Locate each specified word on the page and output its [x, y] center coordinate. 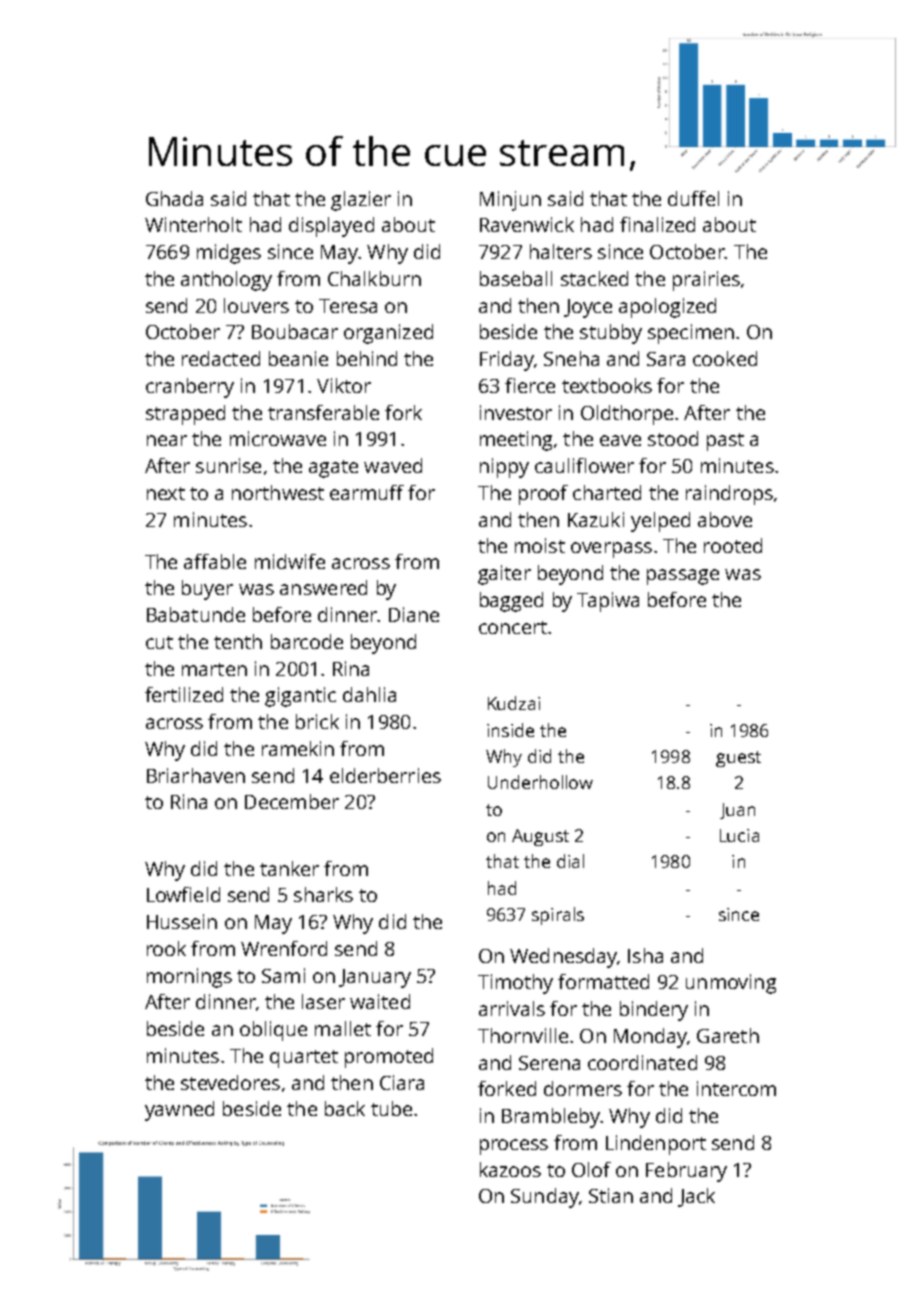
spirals [558, 916]
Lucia [739, 835]
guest [738, 759]
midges [229, 254]
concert [513, 627]
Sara [666, 359]
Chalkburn [374, 278]
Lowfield [183, 894]
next [166, 493]
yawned [179, 1111]
